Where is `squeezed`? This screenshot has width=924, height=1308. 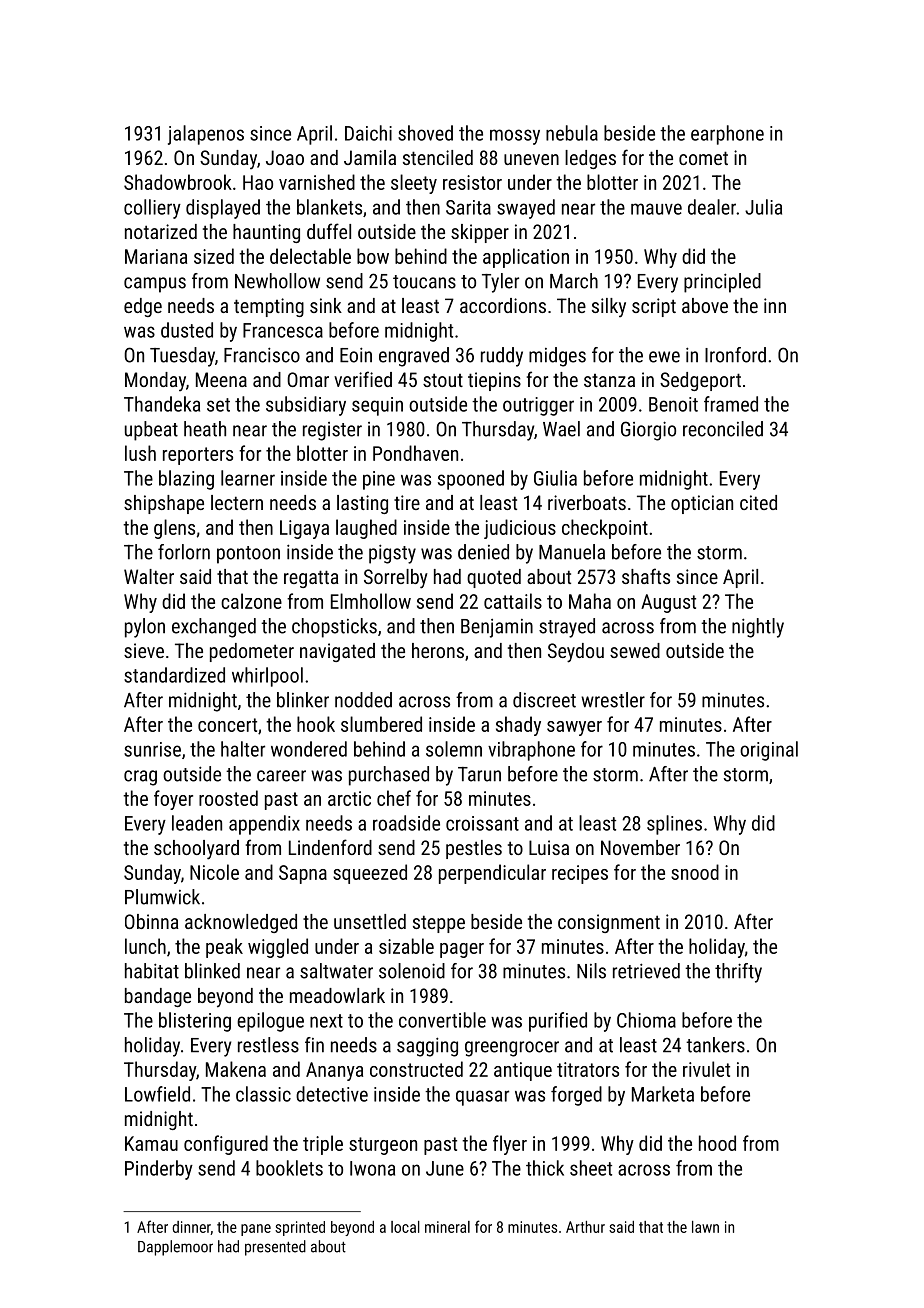 squeezed is located at coordinates (370, 874).
